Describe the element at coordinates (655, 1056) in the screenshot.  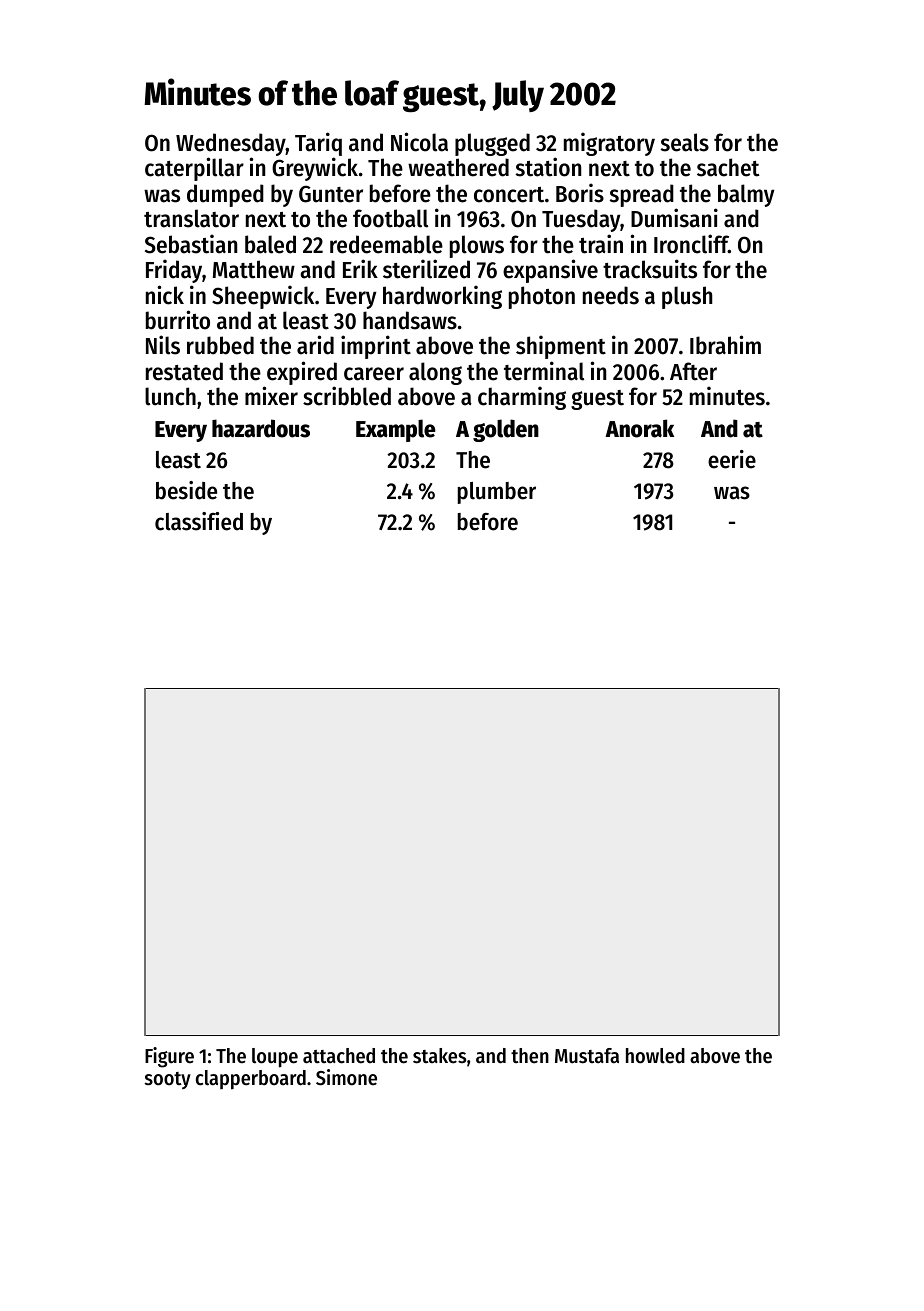
I see `howled` at that location.
